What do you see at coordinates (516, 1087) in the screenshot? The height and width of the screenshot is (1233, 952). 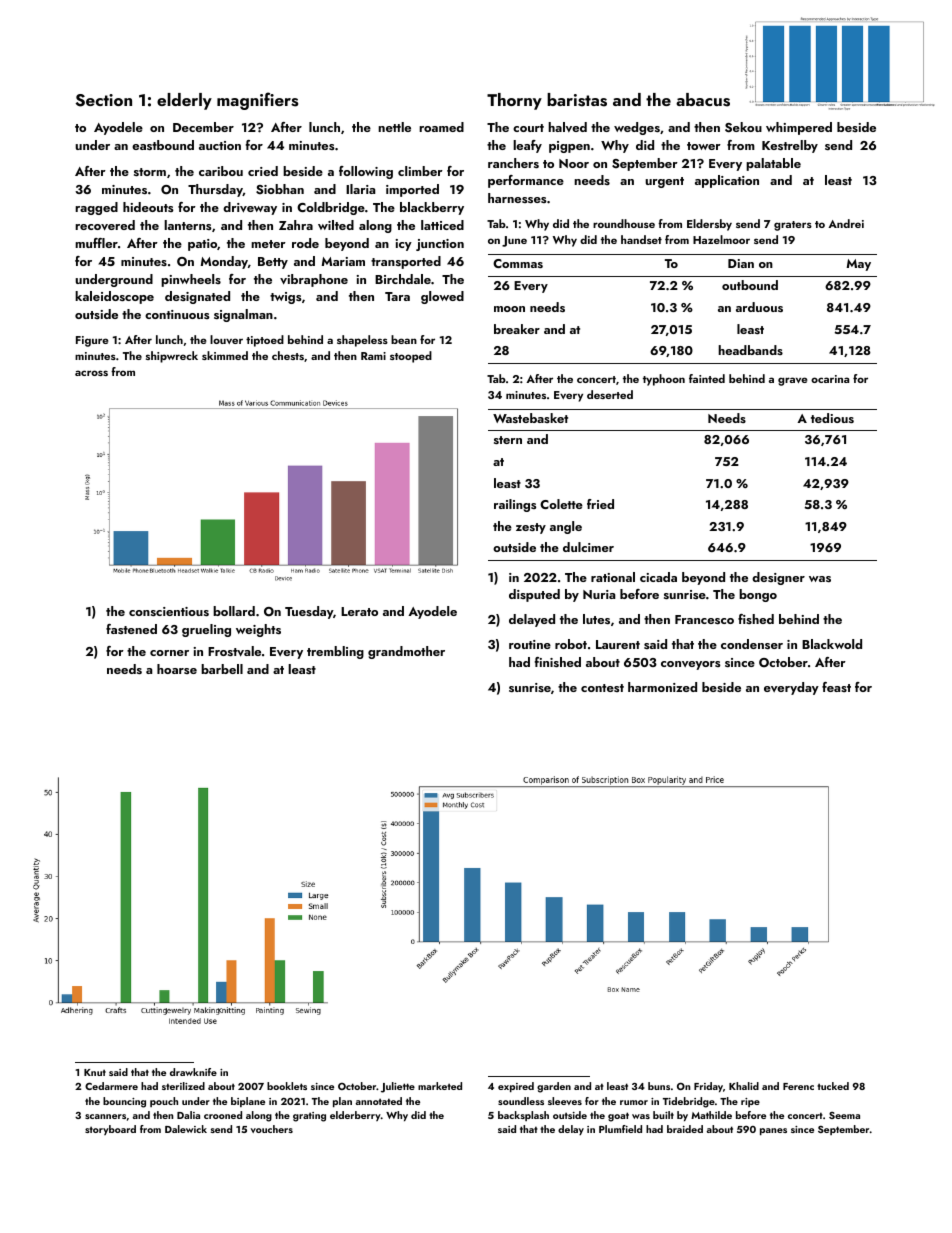 I see `expired` at bounding box center [516, 1087].
